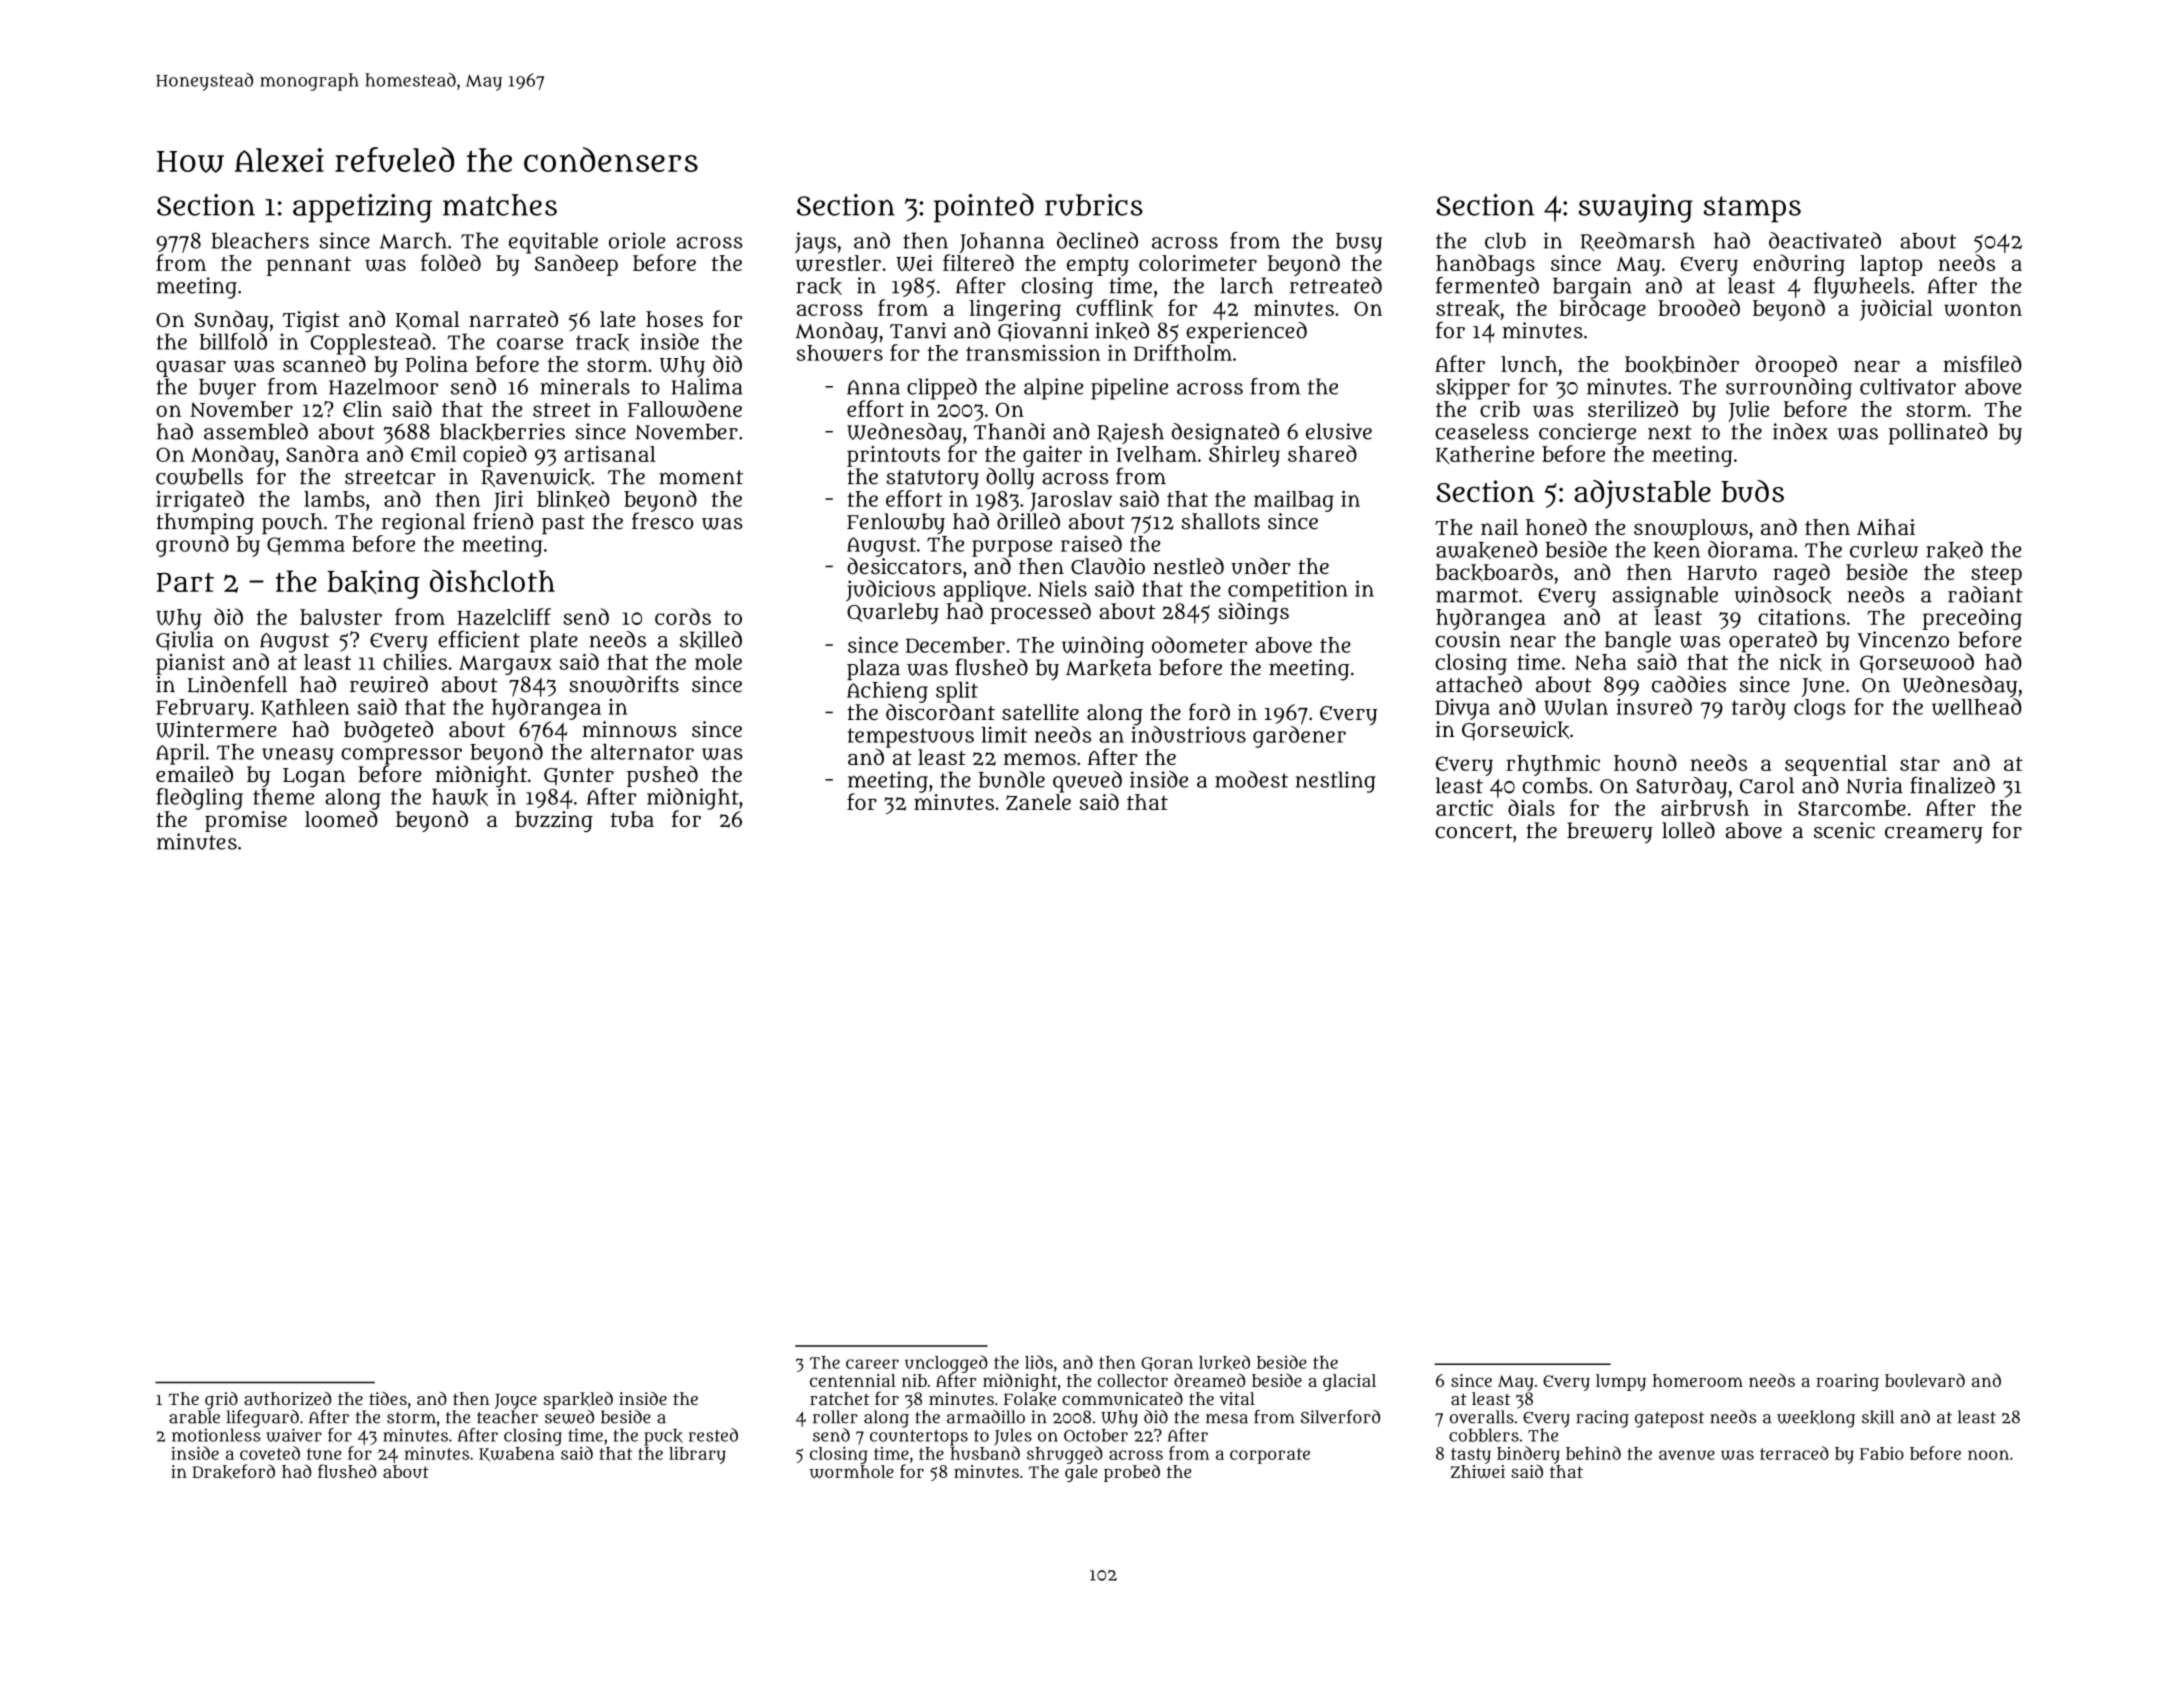 Image resolution: width=2178 pixels, height=1683 pixels. Describe the element at coordinates (1478, 1471) in the screenshot. I see `Zhiwei` at that location.
